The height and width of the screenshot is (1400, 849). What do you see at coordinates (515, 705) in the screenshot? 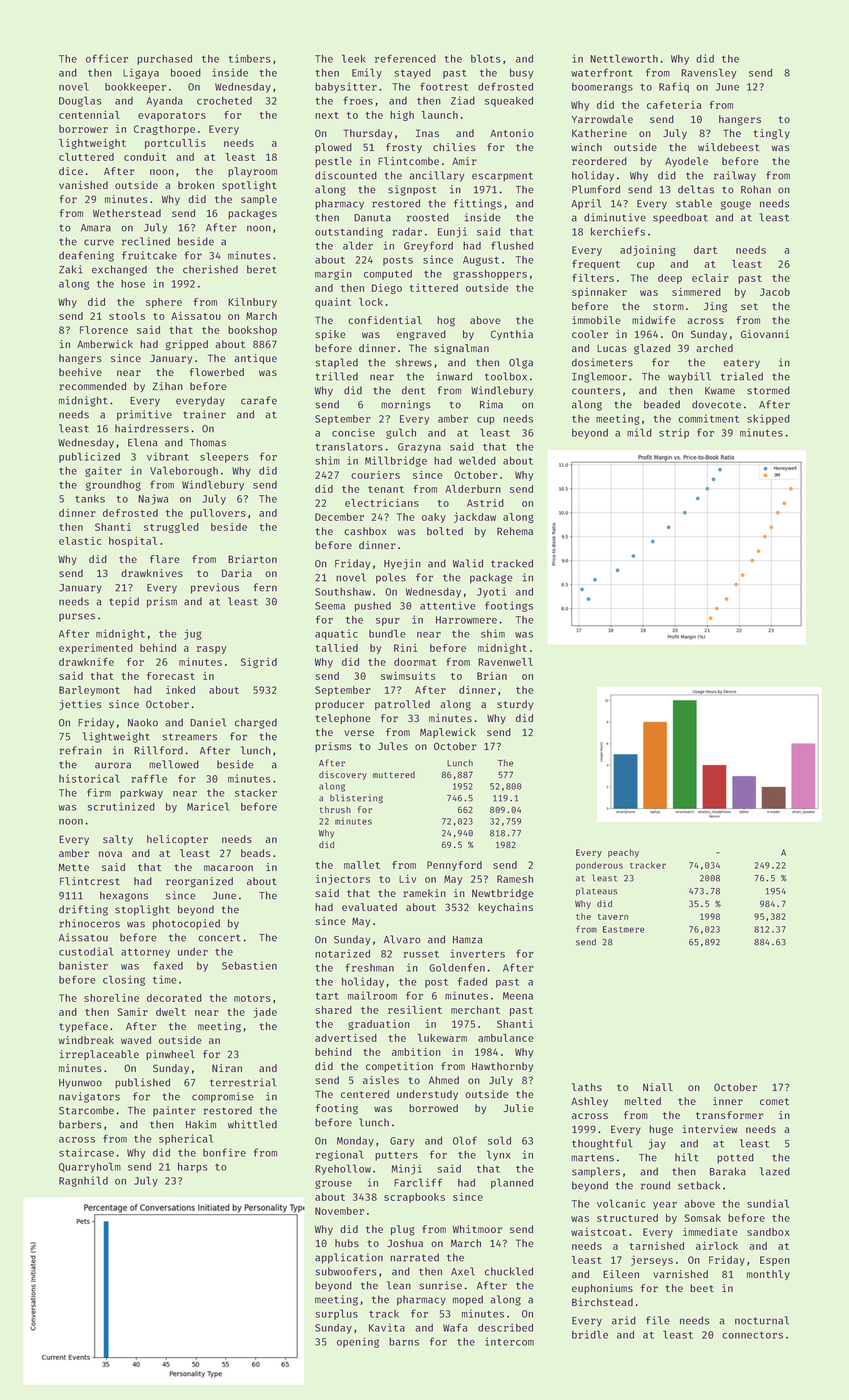
I see `sturdy` at bounding box center [515, 705].
